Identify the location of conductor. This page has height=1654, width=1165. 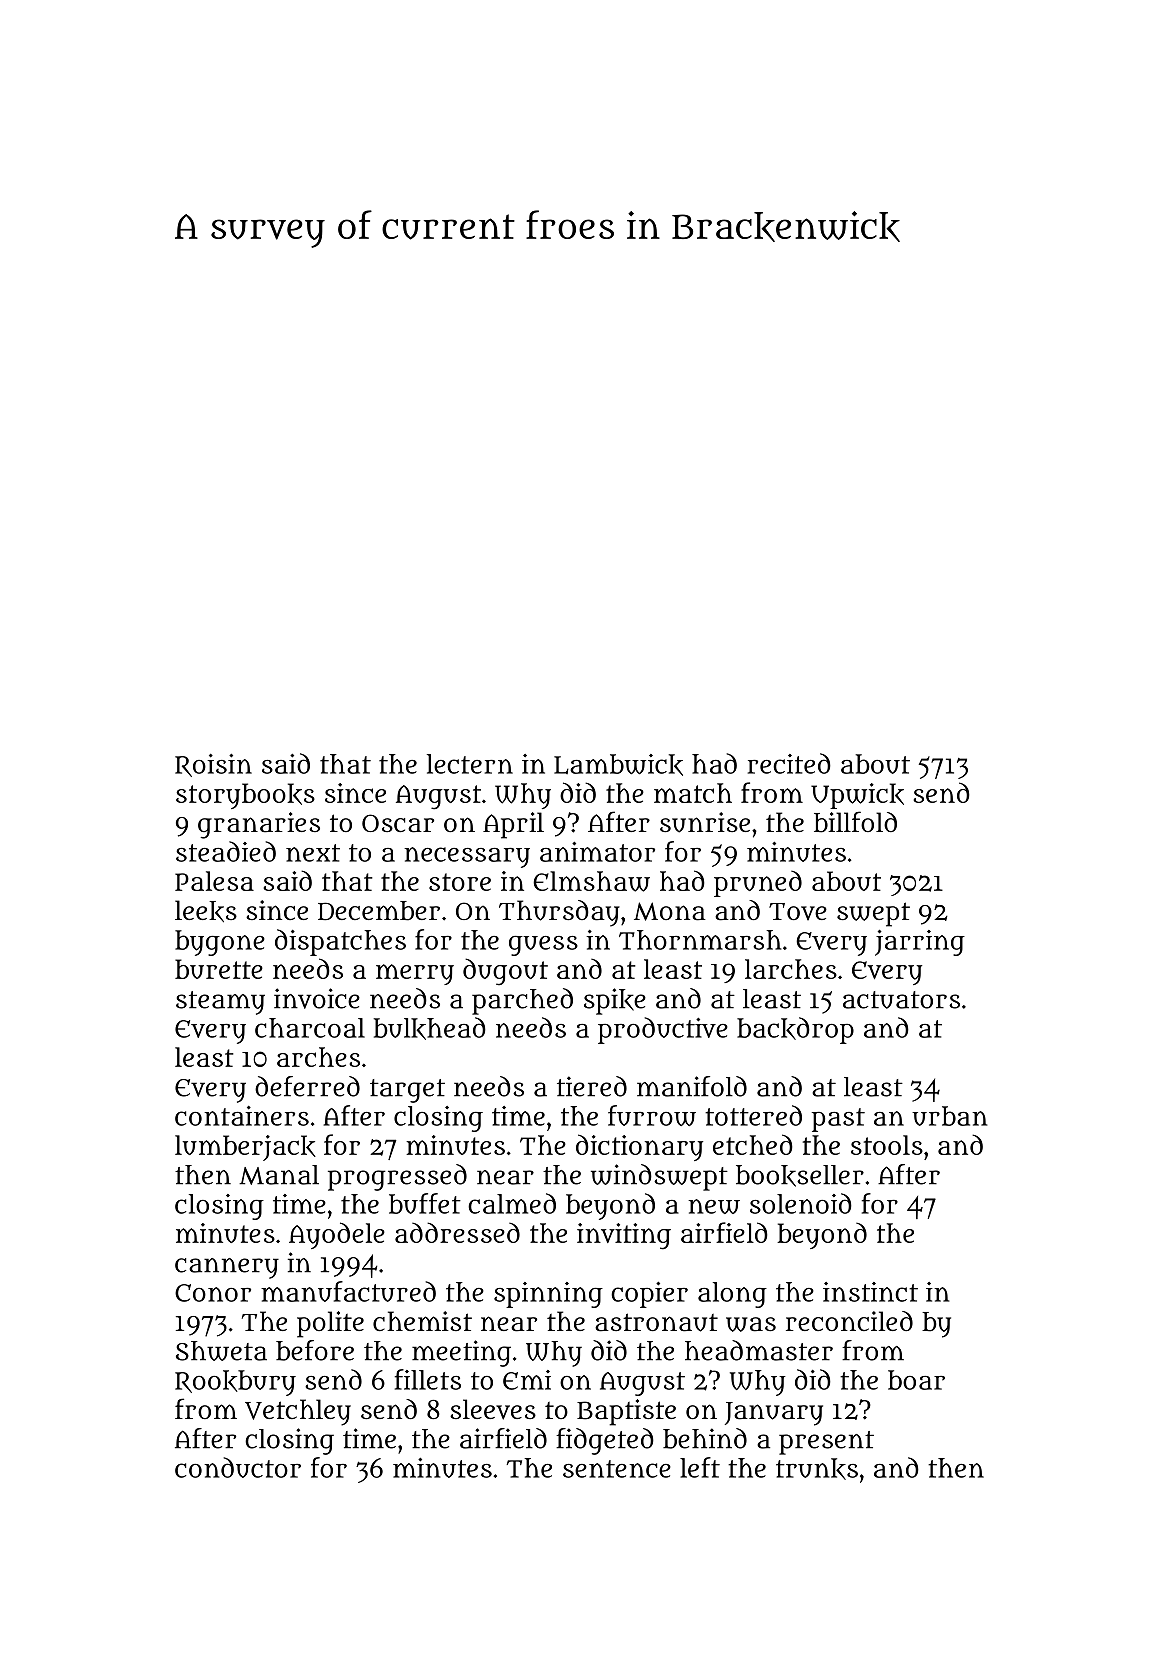
(238, 1467).
